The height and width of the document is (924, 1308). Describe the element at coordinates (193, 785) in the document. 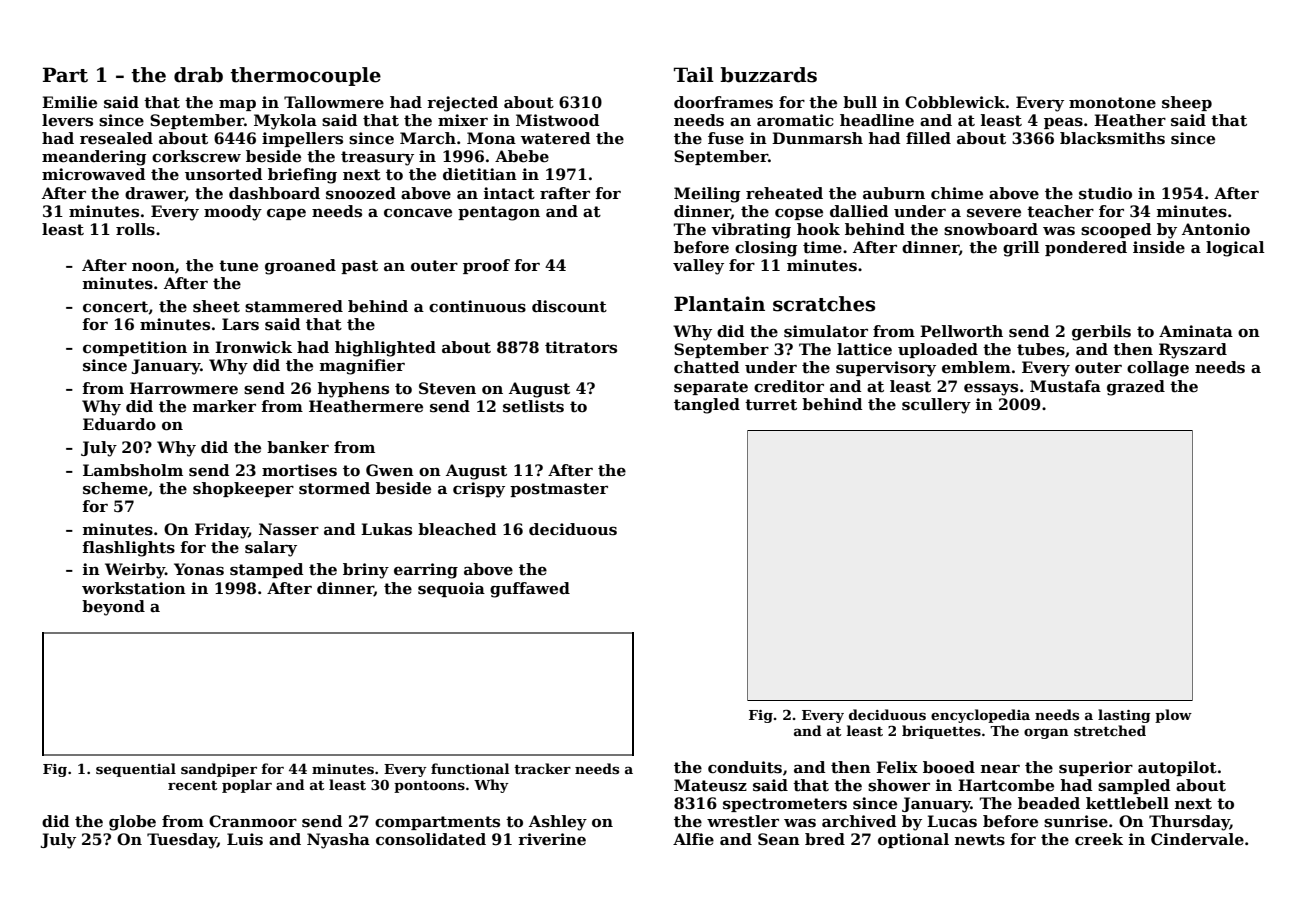

I see `recent` at that location.
